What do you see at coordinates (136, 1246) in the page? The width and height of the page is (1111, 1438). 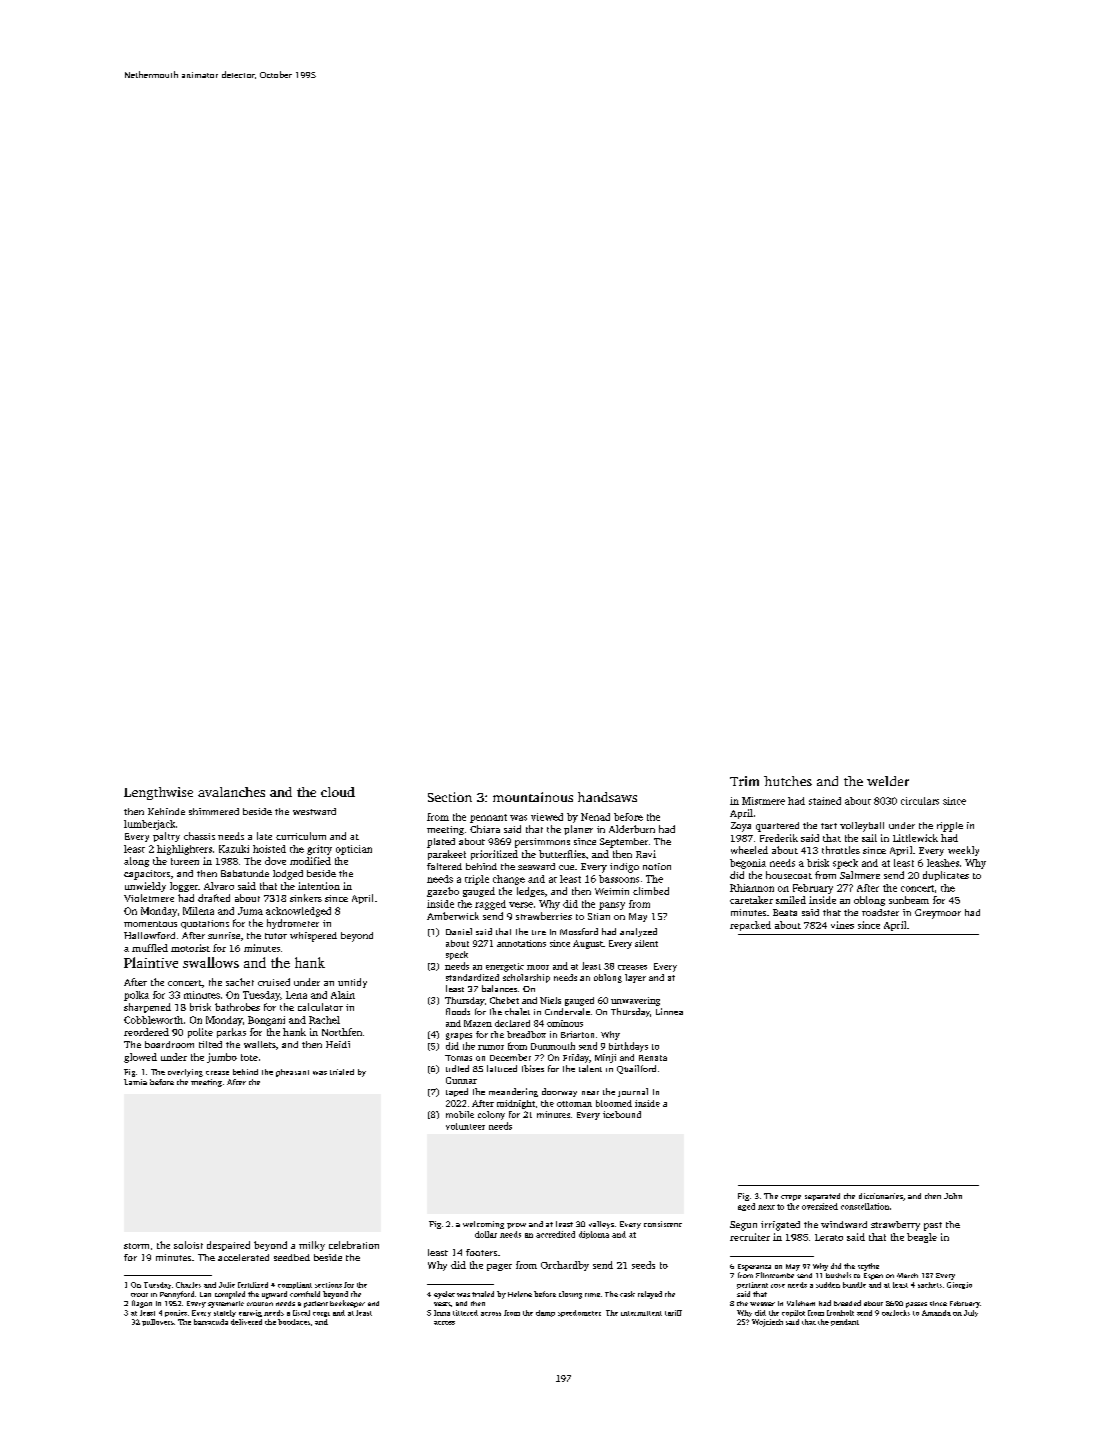 I see `storm` at bounding box center [136, 1246].
